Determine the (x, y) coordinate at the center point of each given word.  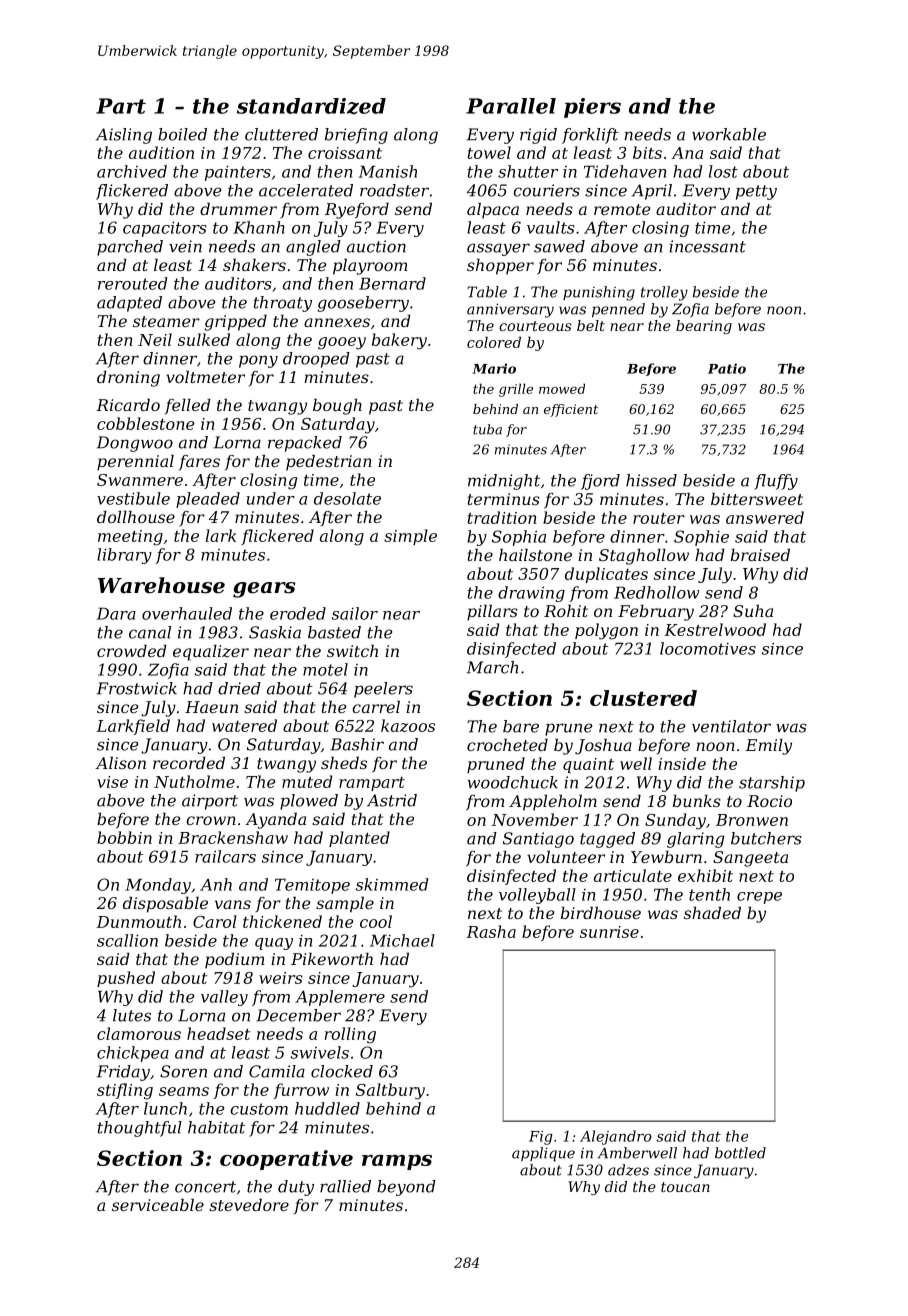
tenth (709, 894)
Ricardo (128, 405)
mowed (562, 388)
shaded (712, 913)
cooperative (286, 1160)
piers (592, 108)
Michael (402, 940)
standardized (311, 106)
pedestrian (329, 463)
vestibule (133, 498)
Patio (727, 368)
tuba (487, 429)
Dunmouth (138, 921)
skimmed (392, 884)
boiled (182, 134)
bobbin (124, 837)
